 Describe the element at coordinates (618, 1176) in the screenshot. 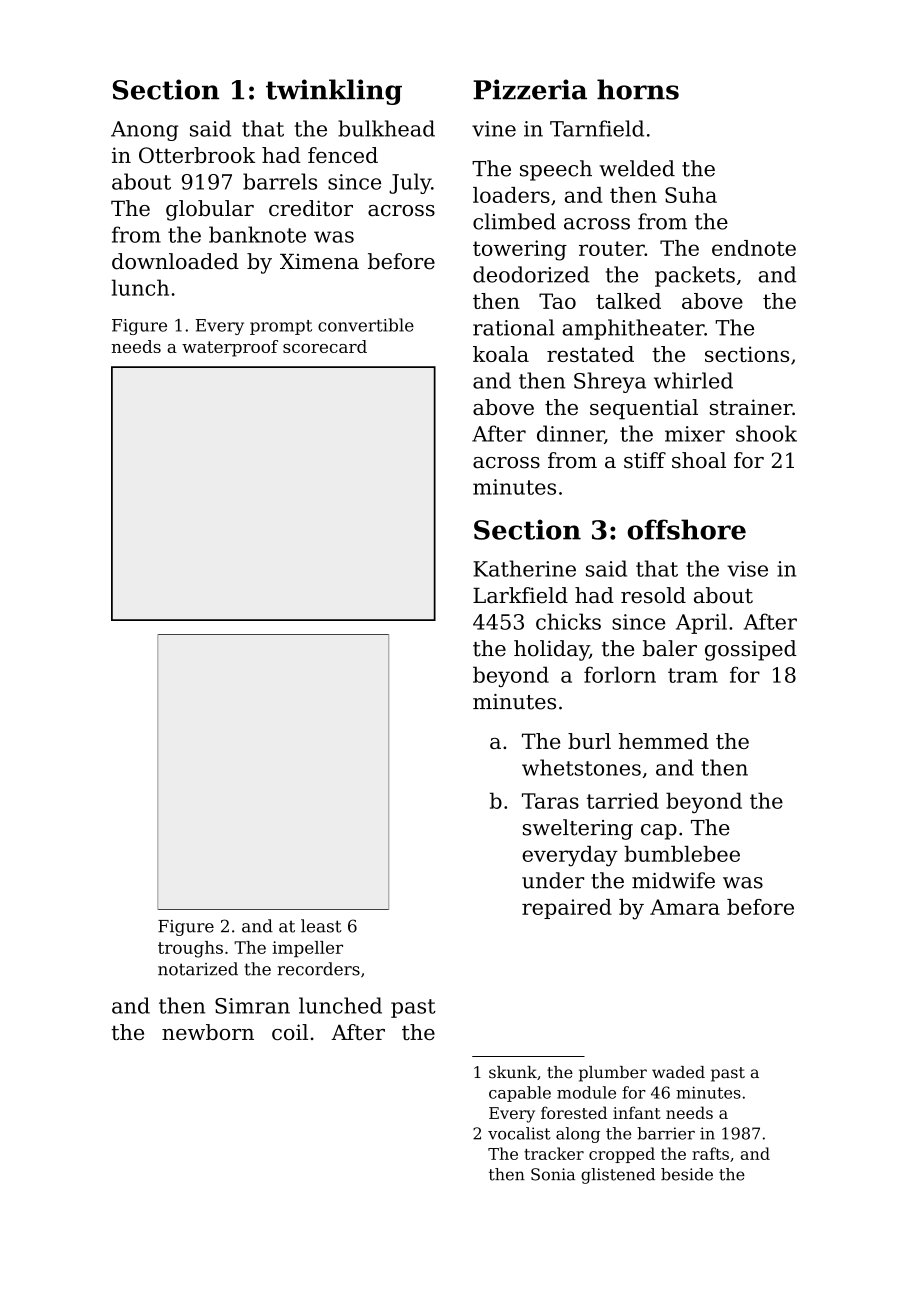

I see `glistened` at that location.
